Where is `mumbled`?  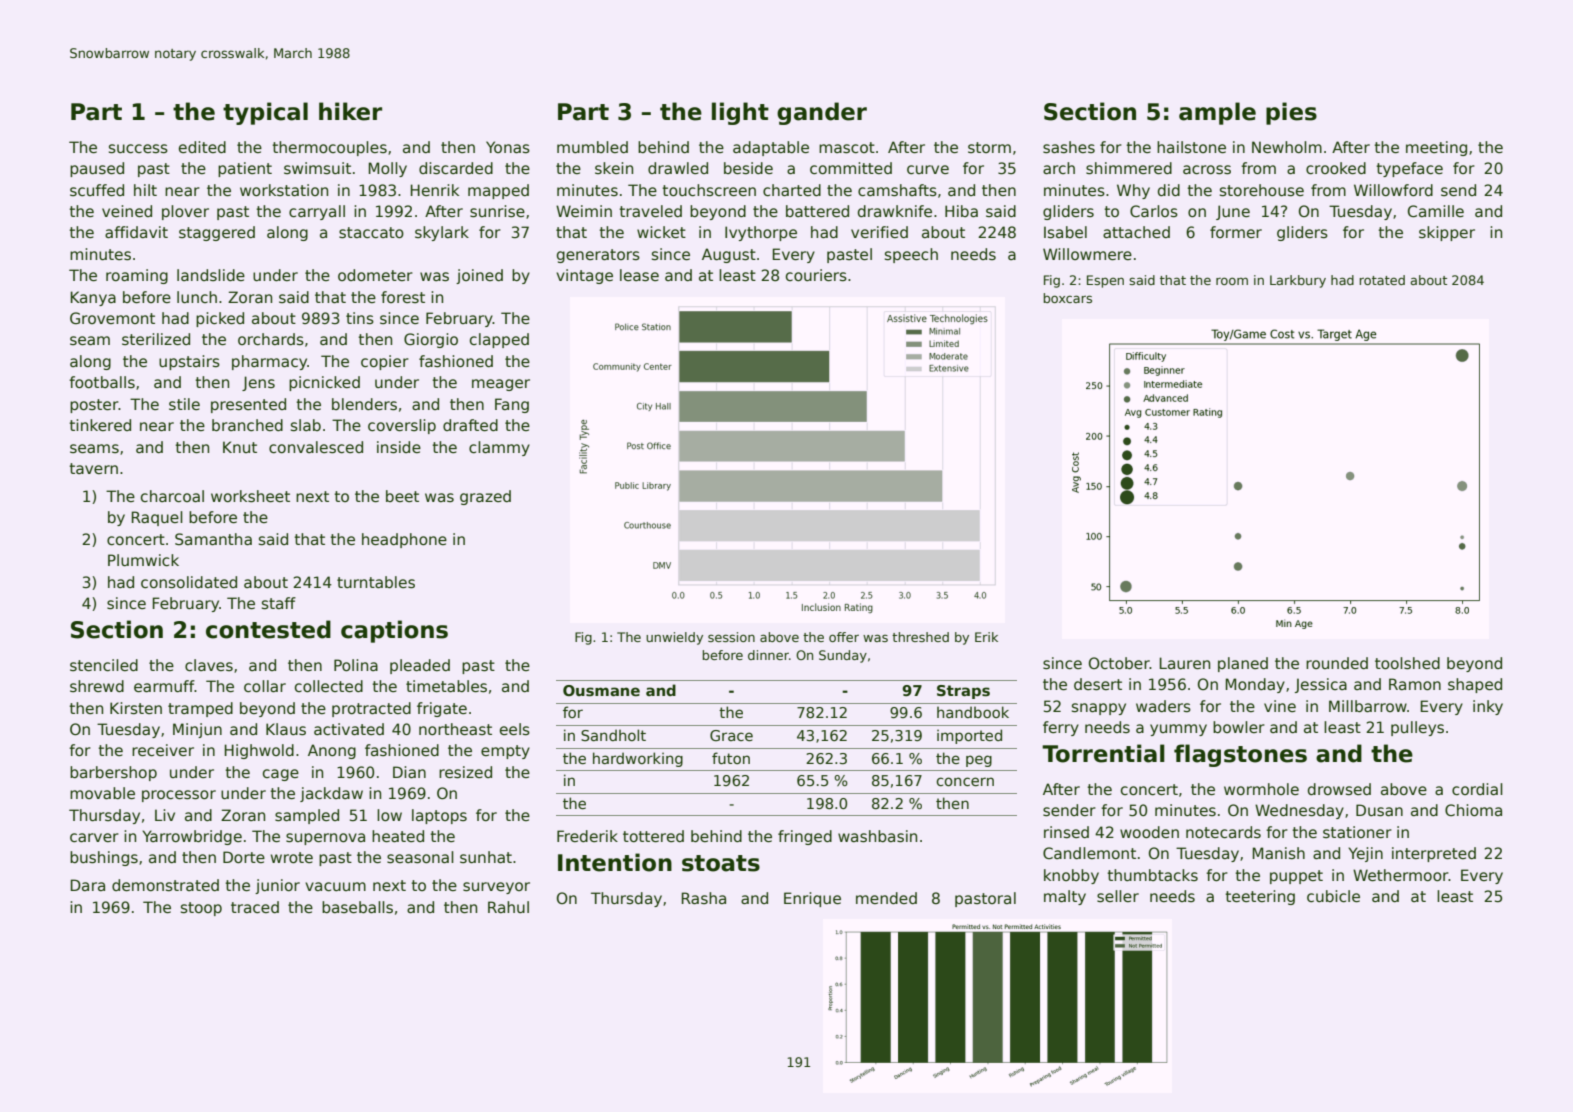 mumbled is located at coordinates (592, 147).
